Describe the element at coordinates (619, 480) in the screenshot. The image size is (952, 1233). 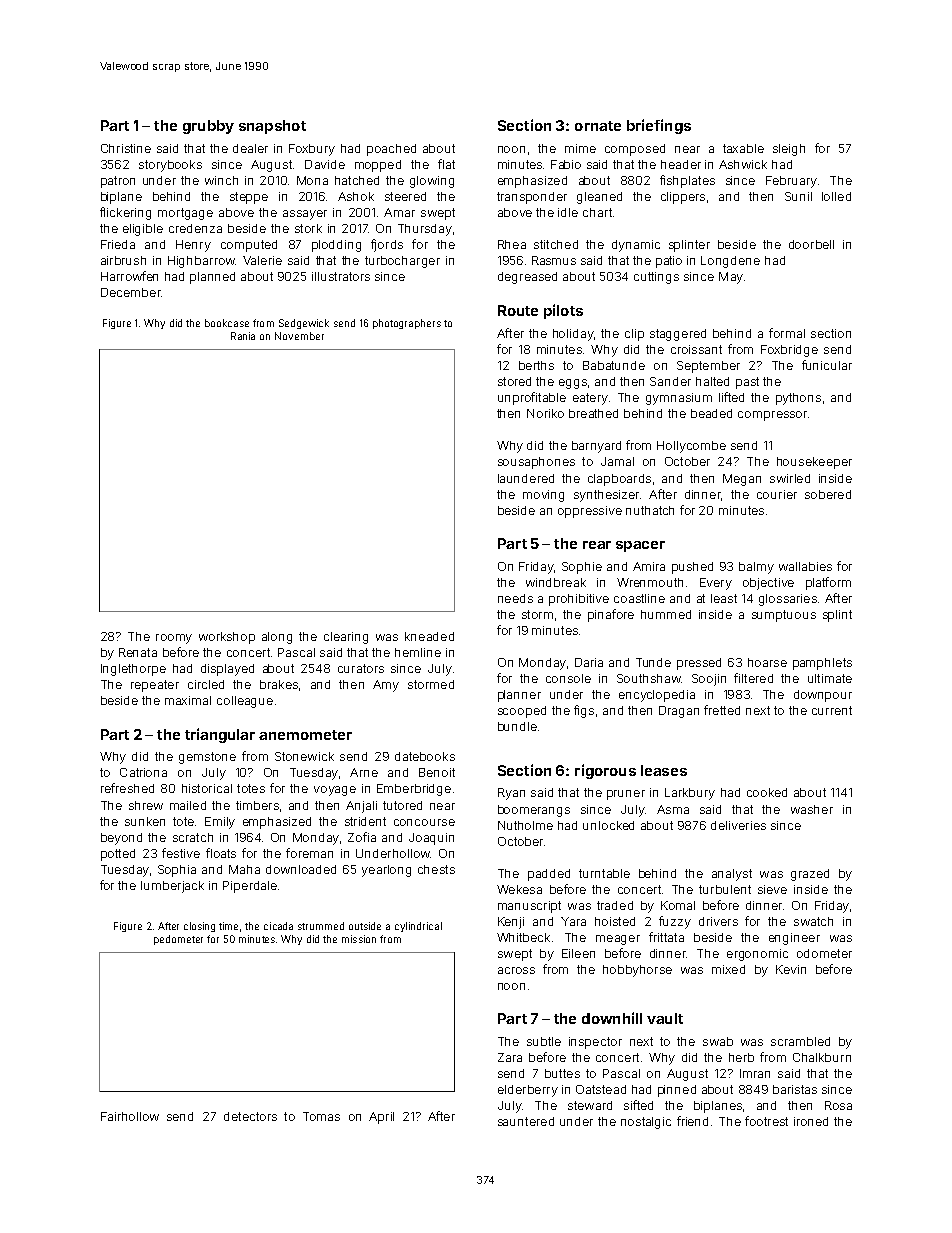
I see `clapboards` at that location.
